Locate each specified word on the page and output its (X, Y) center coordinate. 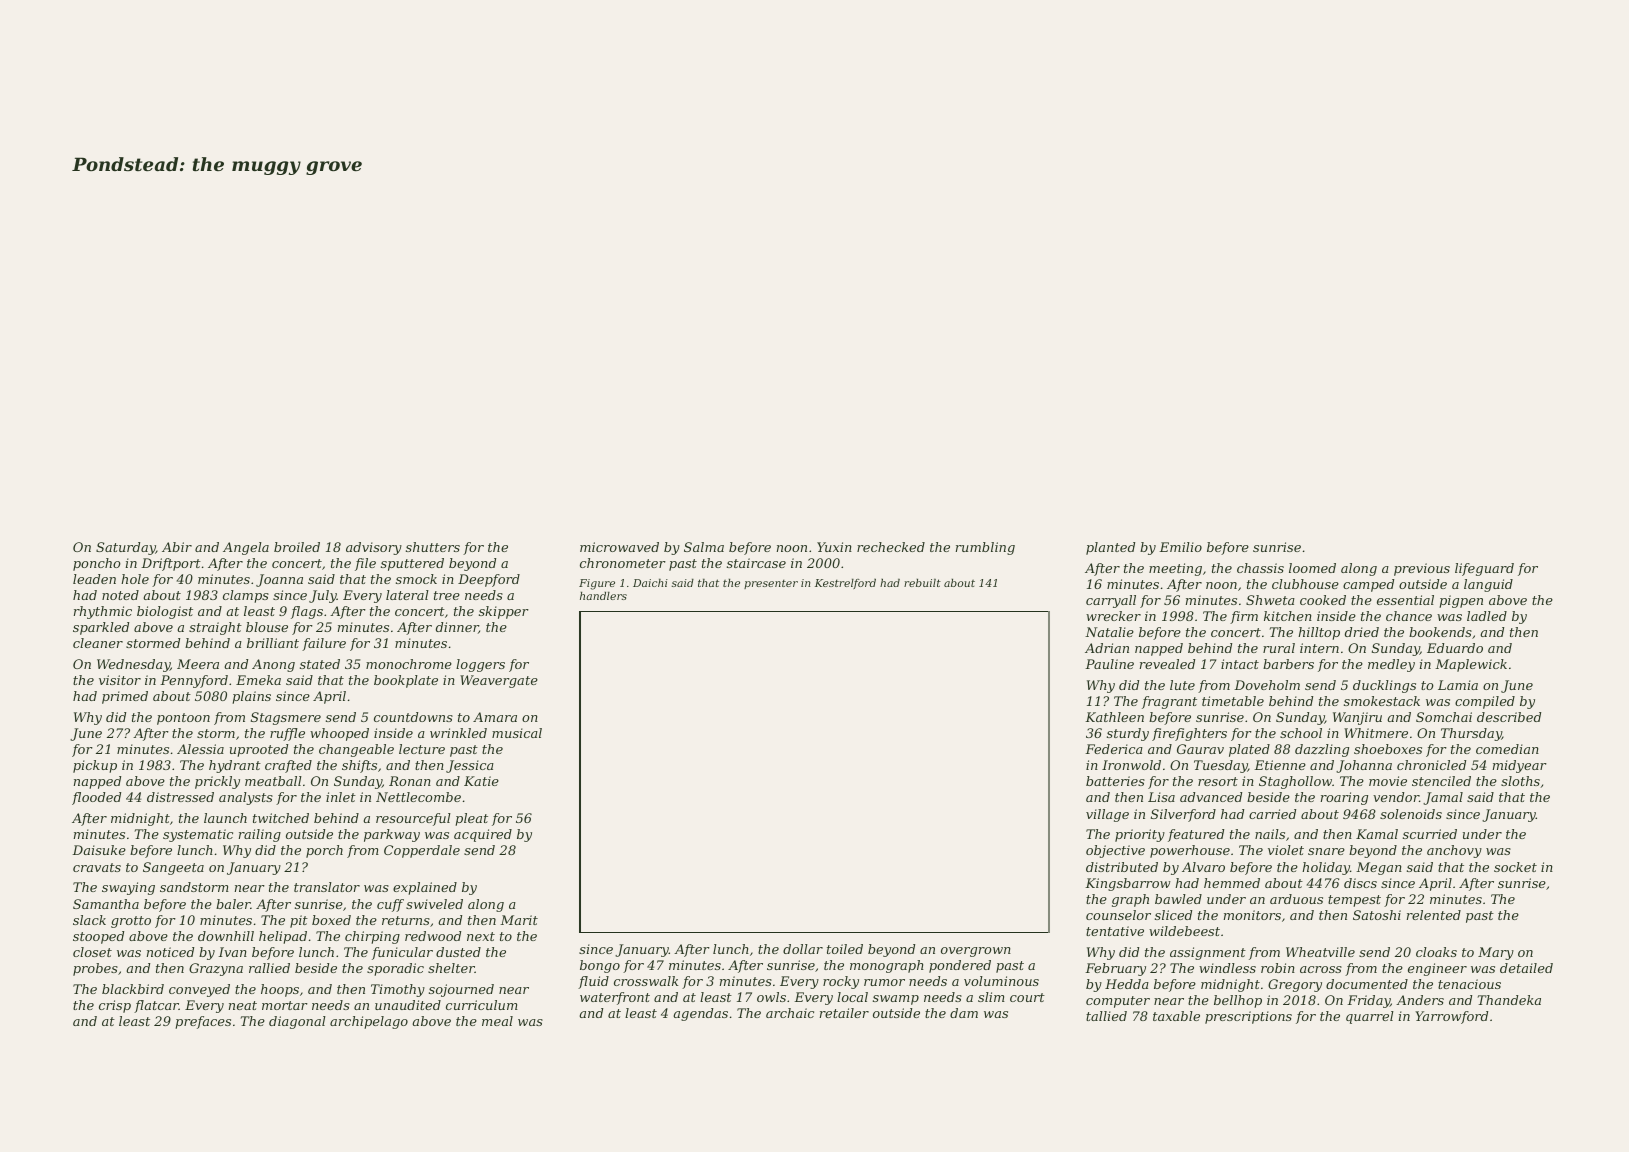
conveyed (199, 990)
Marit (519, 920)
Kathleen (1114, 717)
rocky (841, 982)
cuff (390, 905)
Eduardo (1455, 648)
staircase (756, 563)
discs (1360, 883)
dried (1362, 632)
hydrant (235, 766)
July (323, 596)
